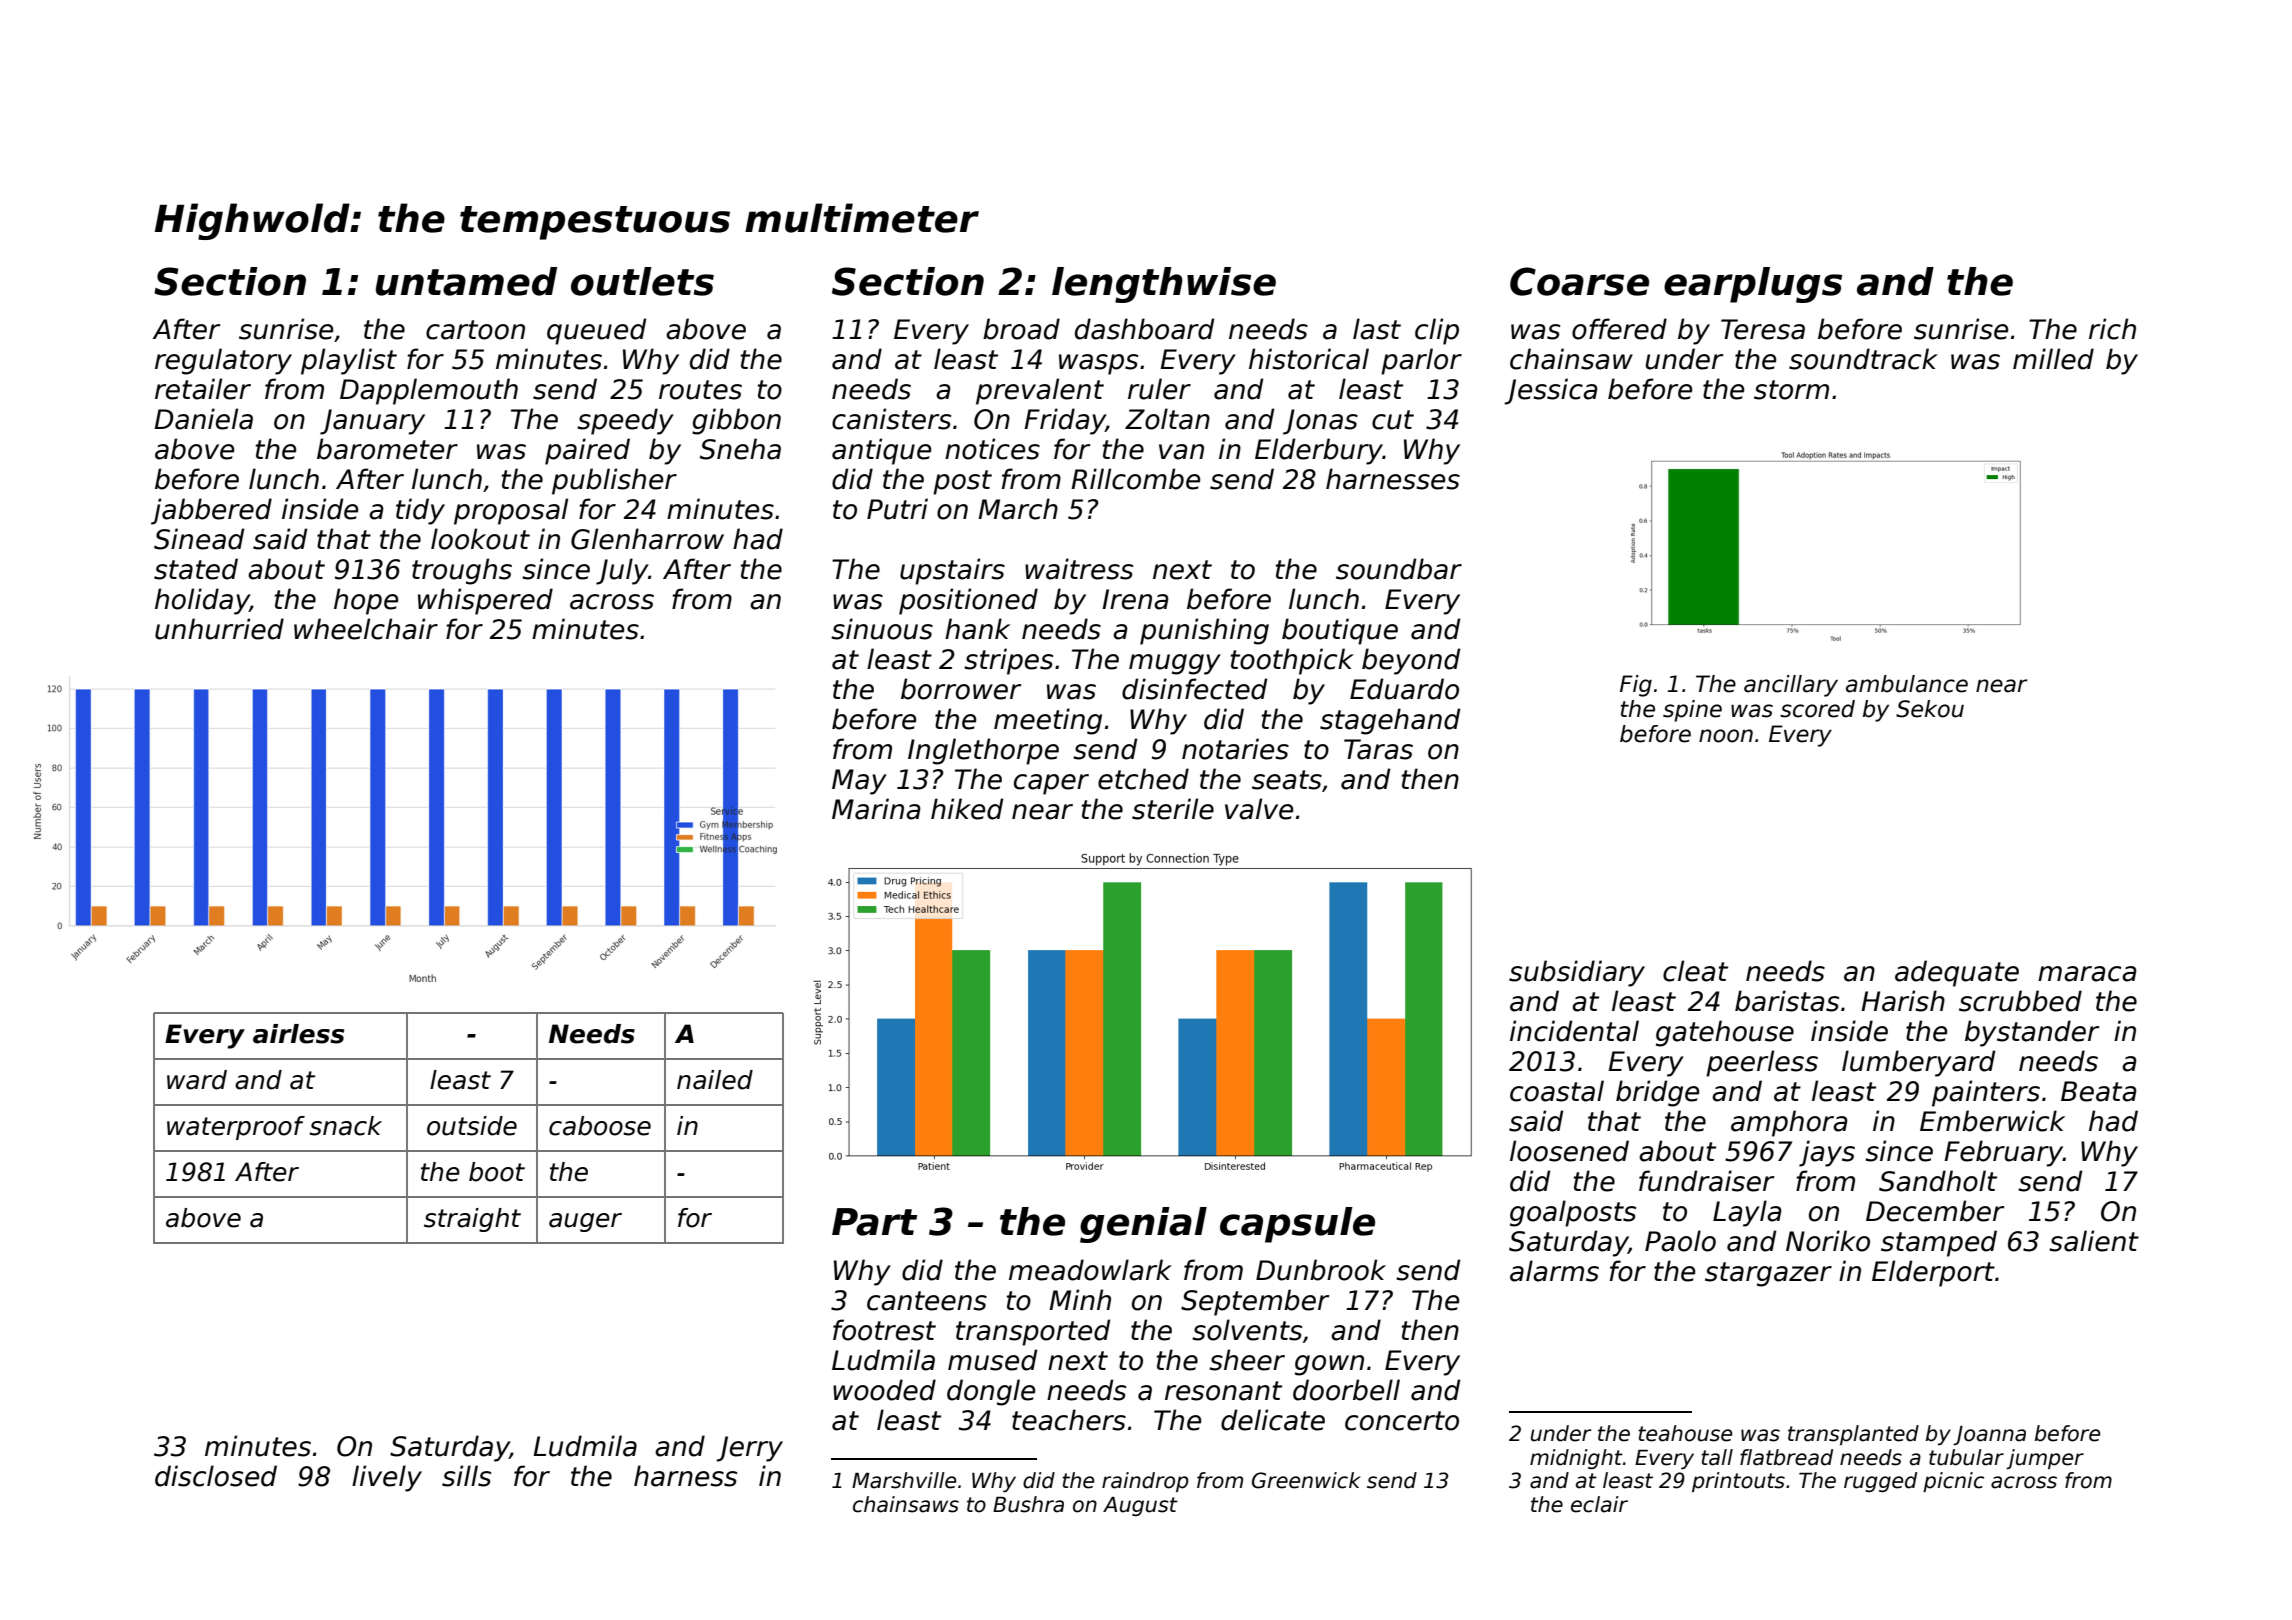  Describe the element at coordinates (891, 419) in the screenshot. I see `canisters` at that location.
